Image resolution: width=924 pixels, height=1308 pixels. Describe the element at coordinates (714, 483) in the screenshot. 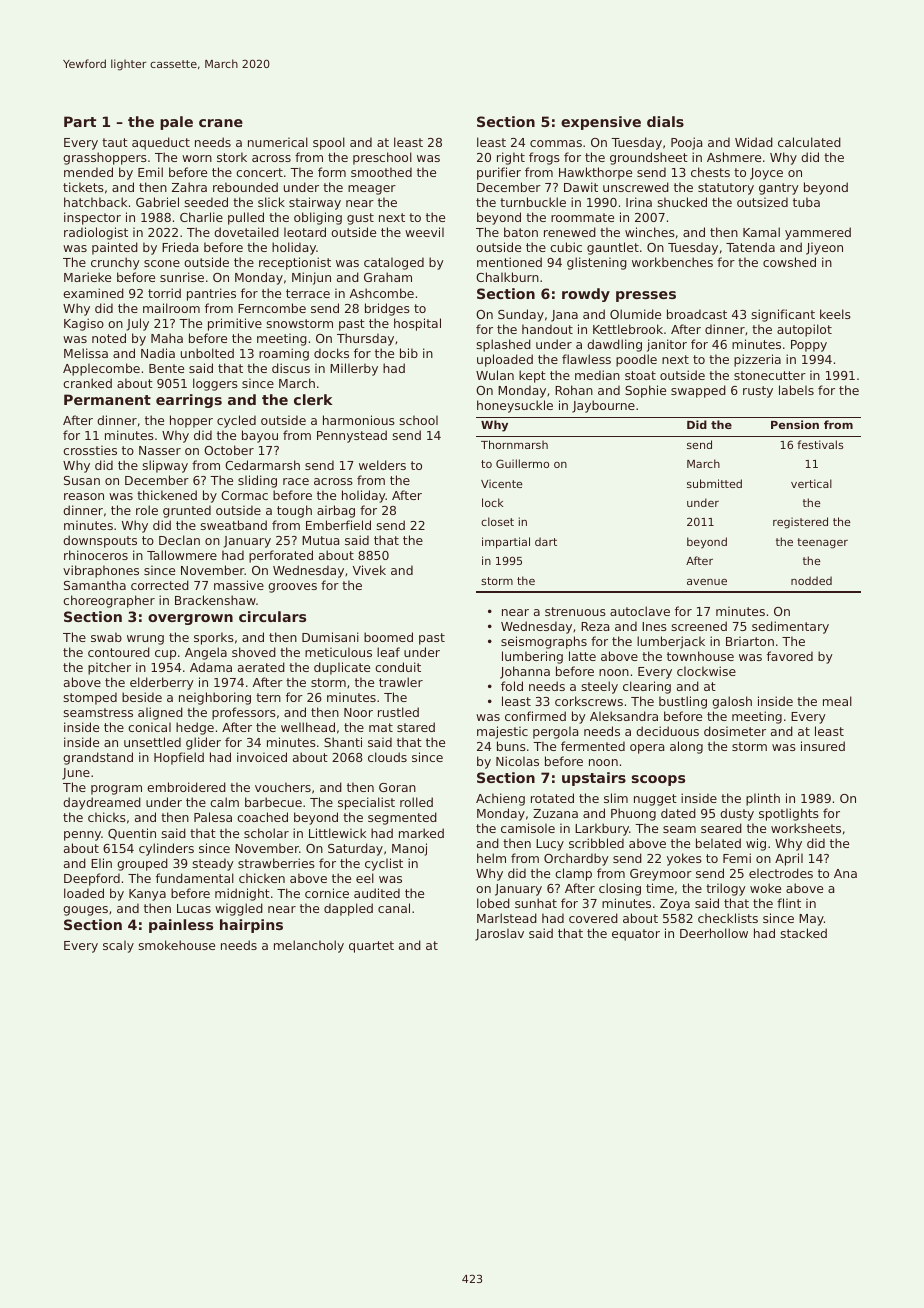

I see `submitted` at that location.
